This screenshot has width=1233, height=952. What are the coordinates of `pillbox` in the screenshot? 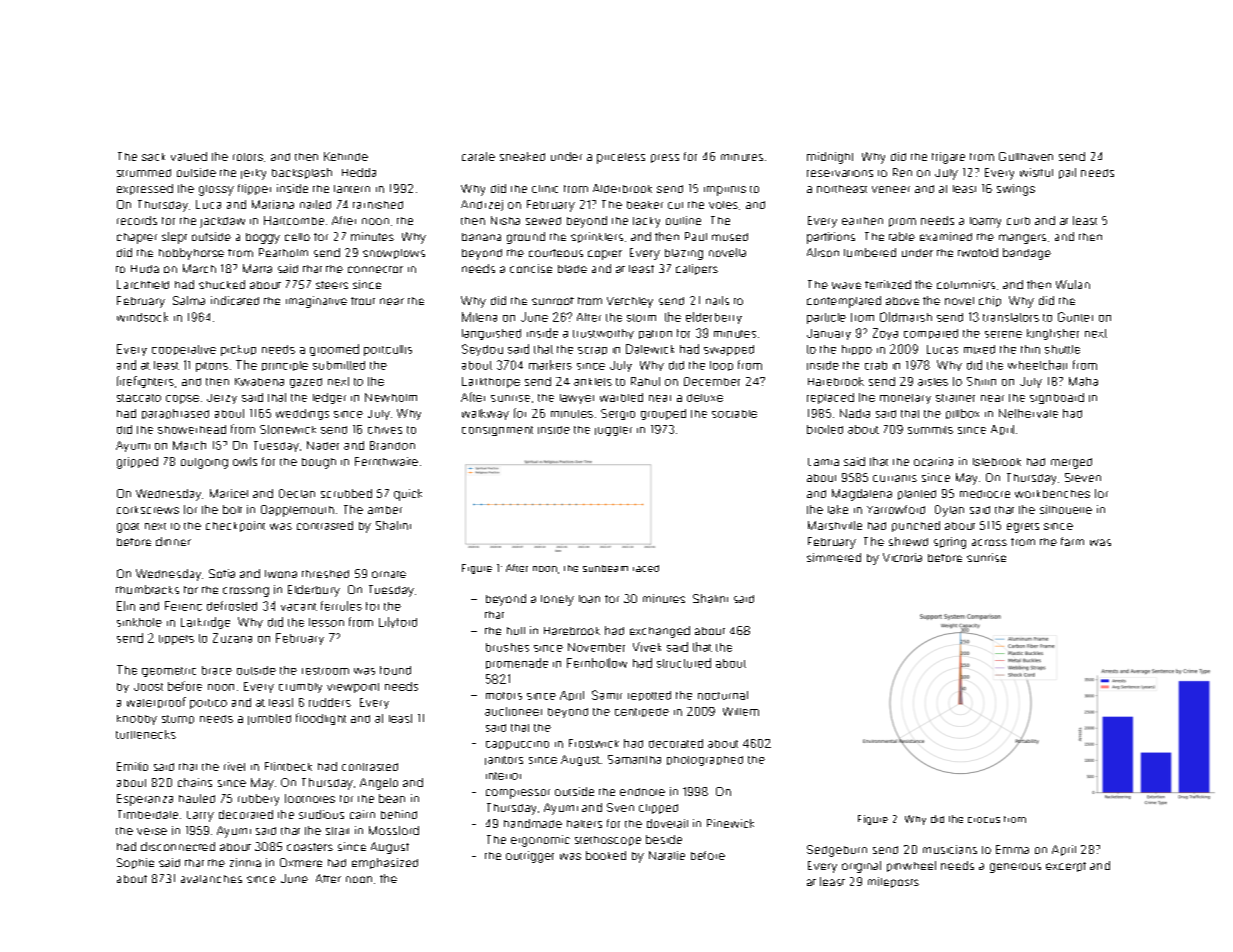 It's located at (962, 414).
